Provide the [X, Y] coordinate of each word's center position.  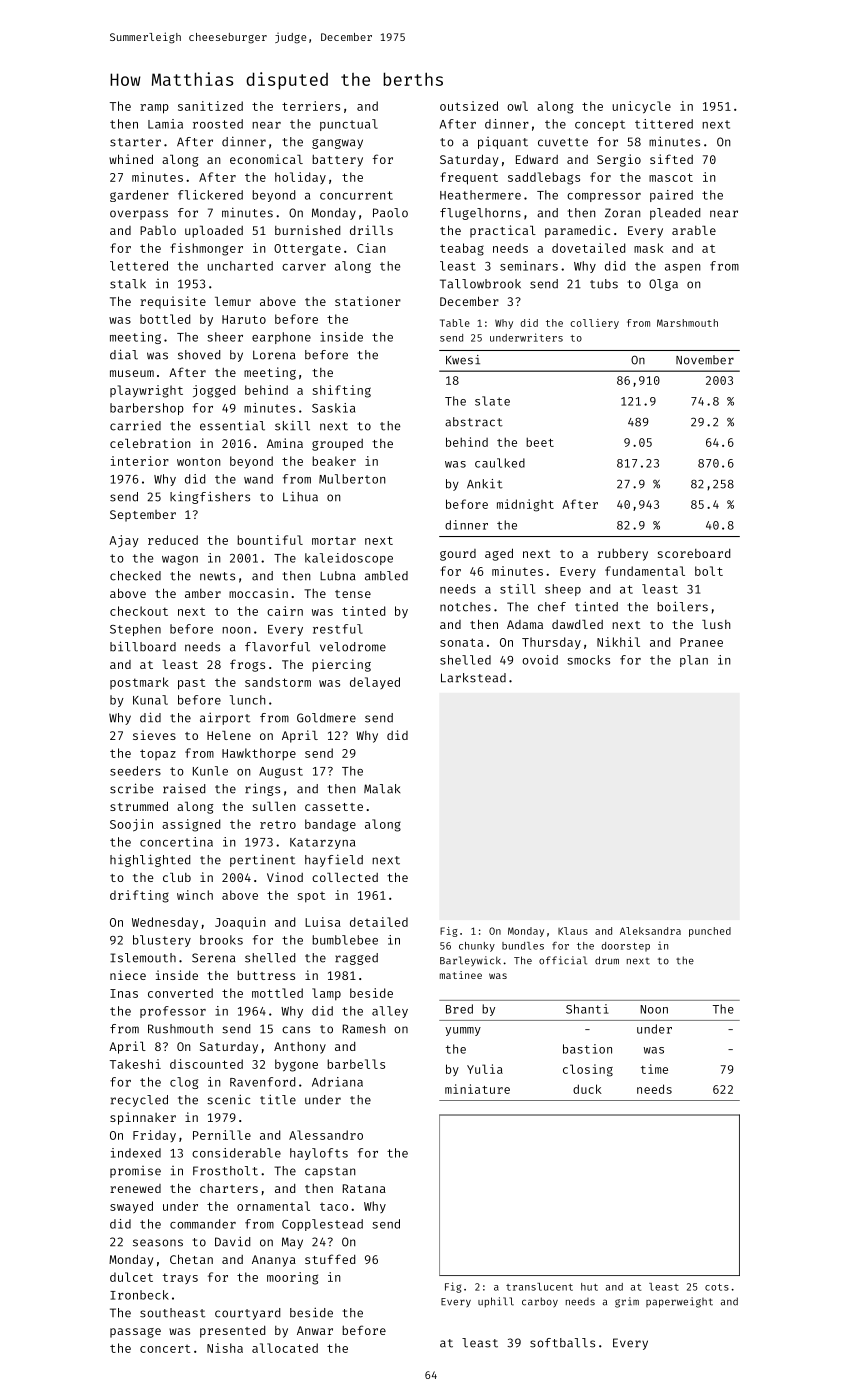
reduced [173, 540]
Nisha [225, 1348]
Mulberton [352, 479]
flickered [210, 195]
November [705, 360]
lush [716, 624]
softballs [562, 1343]
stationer [368, 301]
